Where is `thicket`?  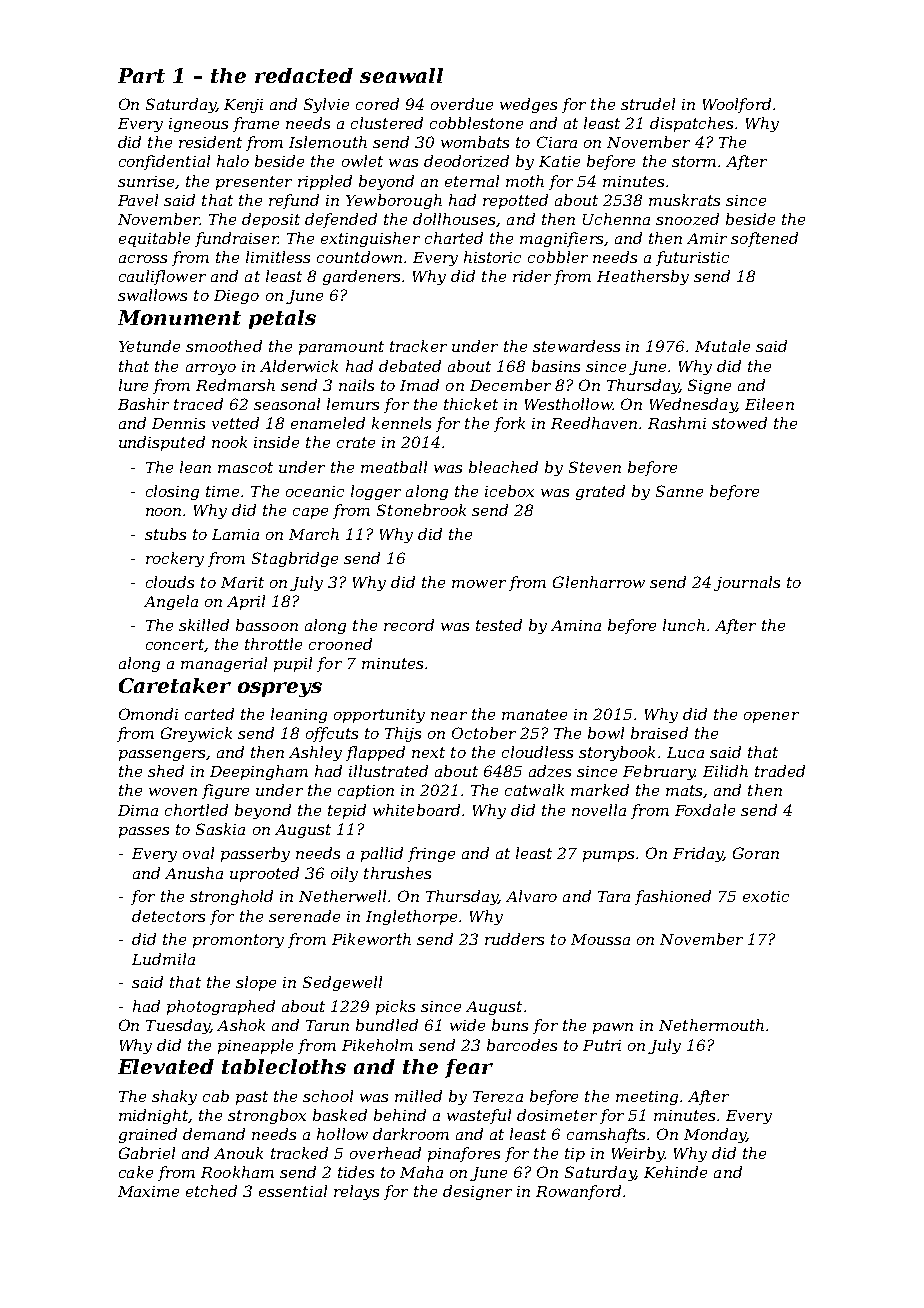 thicket is located at coordinates (471, 404).
